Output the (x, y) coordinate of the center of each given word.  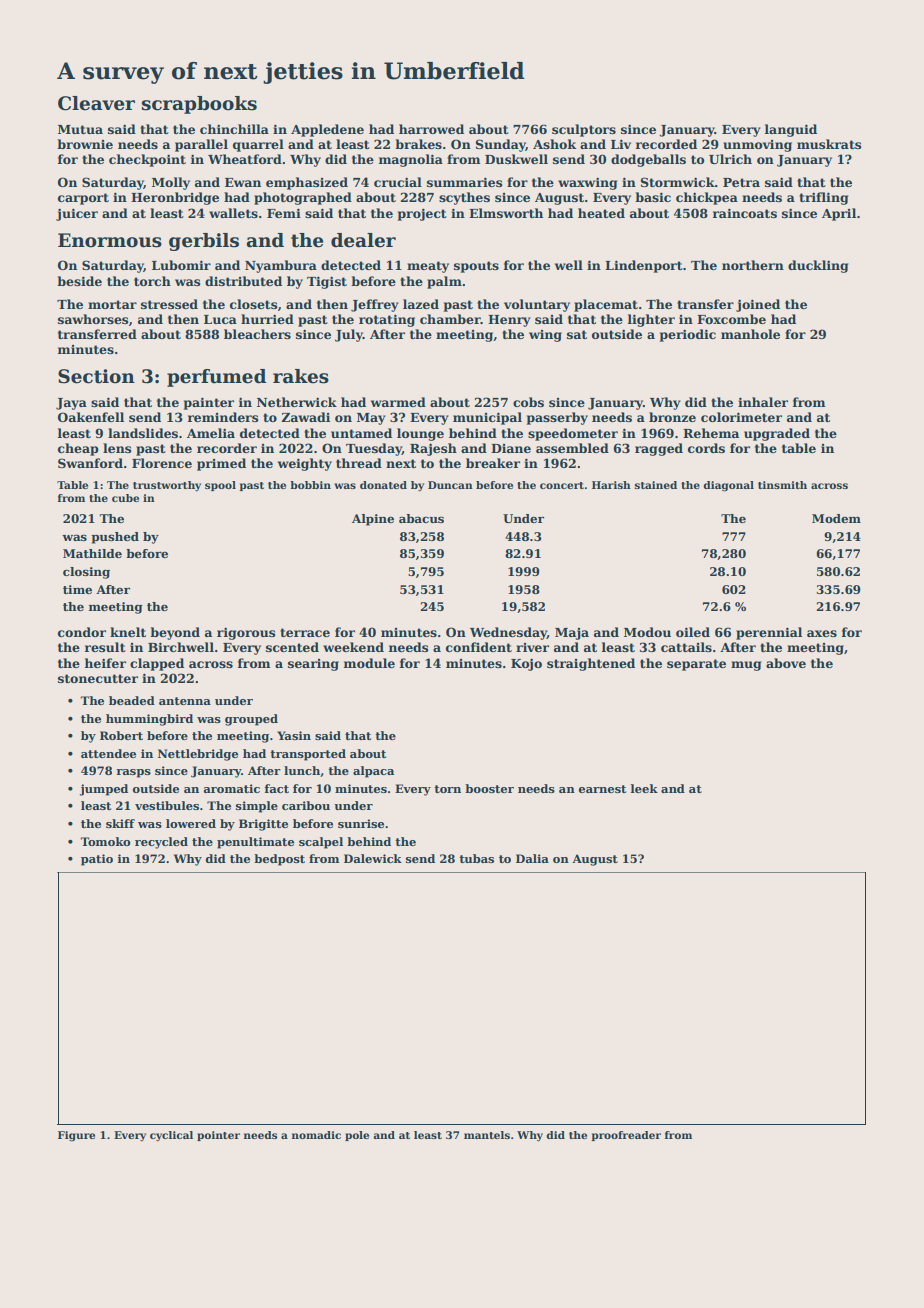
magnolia (411, 160)
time (77, 589)
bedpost (279, 860)
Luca (220, 319)
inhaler (763, 402)
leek (644, 788)
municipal (487, 418)
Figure (76, 1136)
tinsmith (782, 485)
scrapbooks (199, 105)
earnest (602, 789)
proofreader (626, 1136)
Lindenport (644, 266)
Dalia (532, 858)
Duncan (450, 485)
